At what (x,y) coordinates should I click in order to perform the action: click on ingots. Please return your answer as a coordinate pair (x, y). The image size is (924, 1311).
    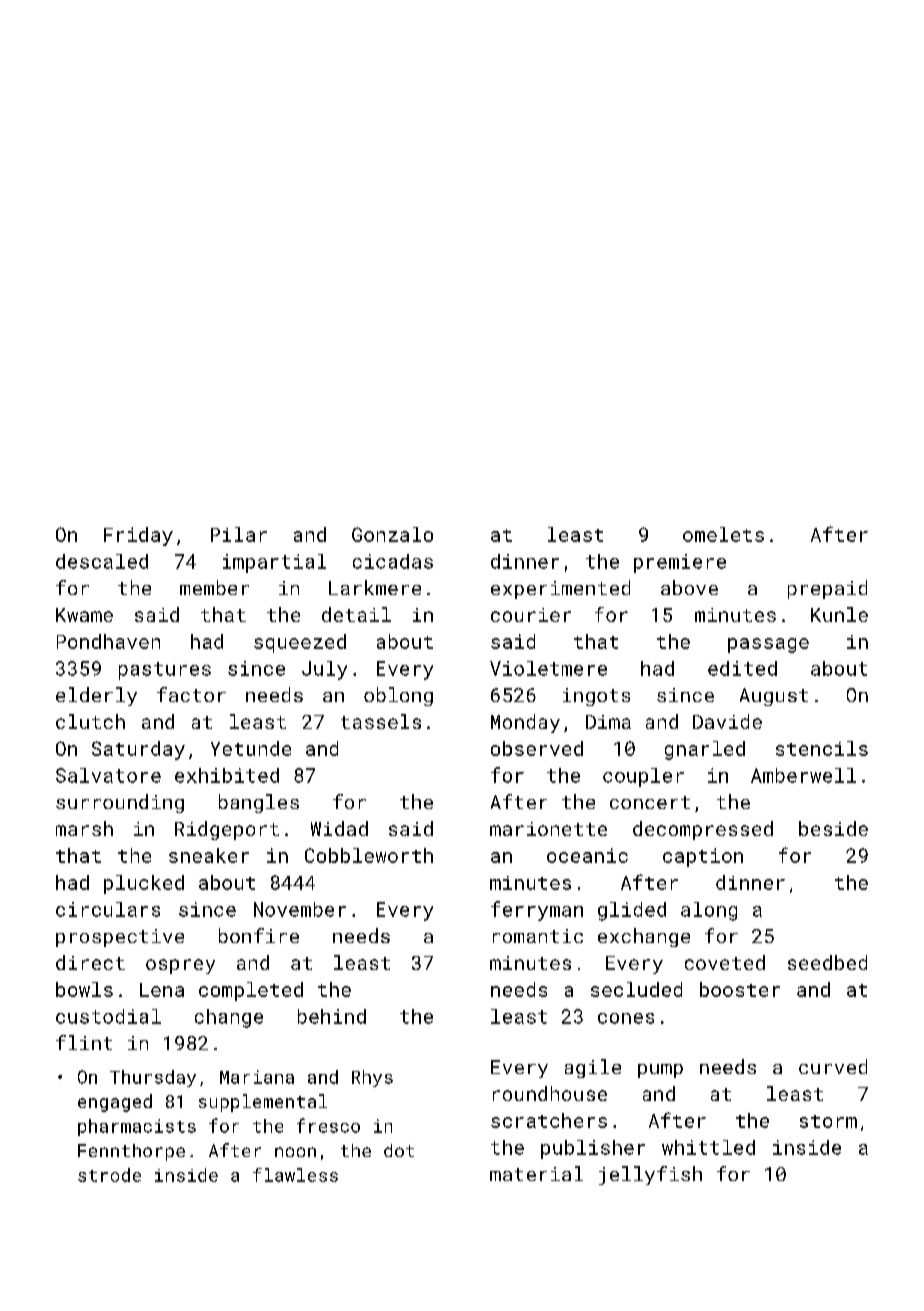
    Looking at the image, I should click on (596, 697).
